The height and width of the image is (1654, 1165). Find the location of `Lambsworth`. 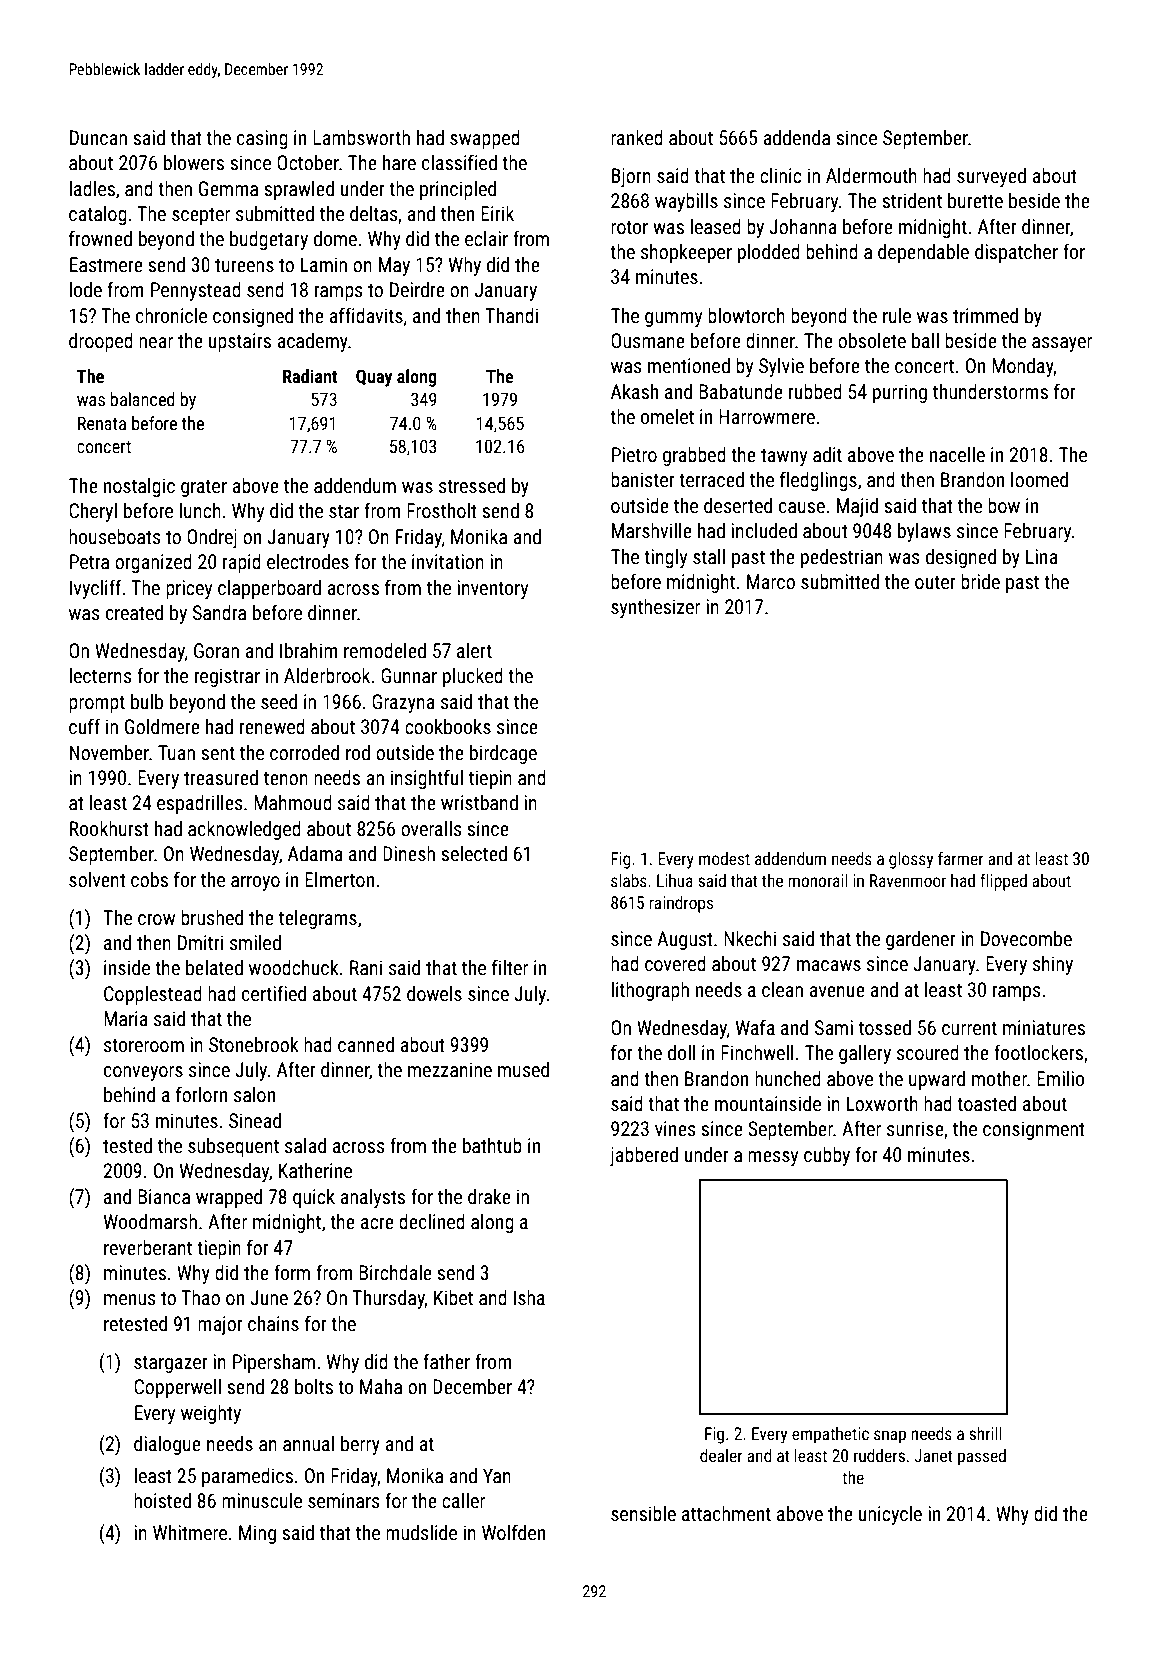

Lambsworth is located at coordinates (361, 137).
